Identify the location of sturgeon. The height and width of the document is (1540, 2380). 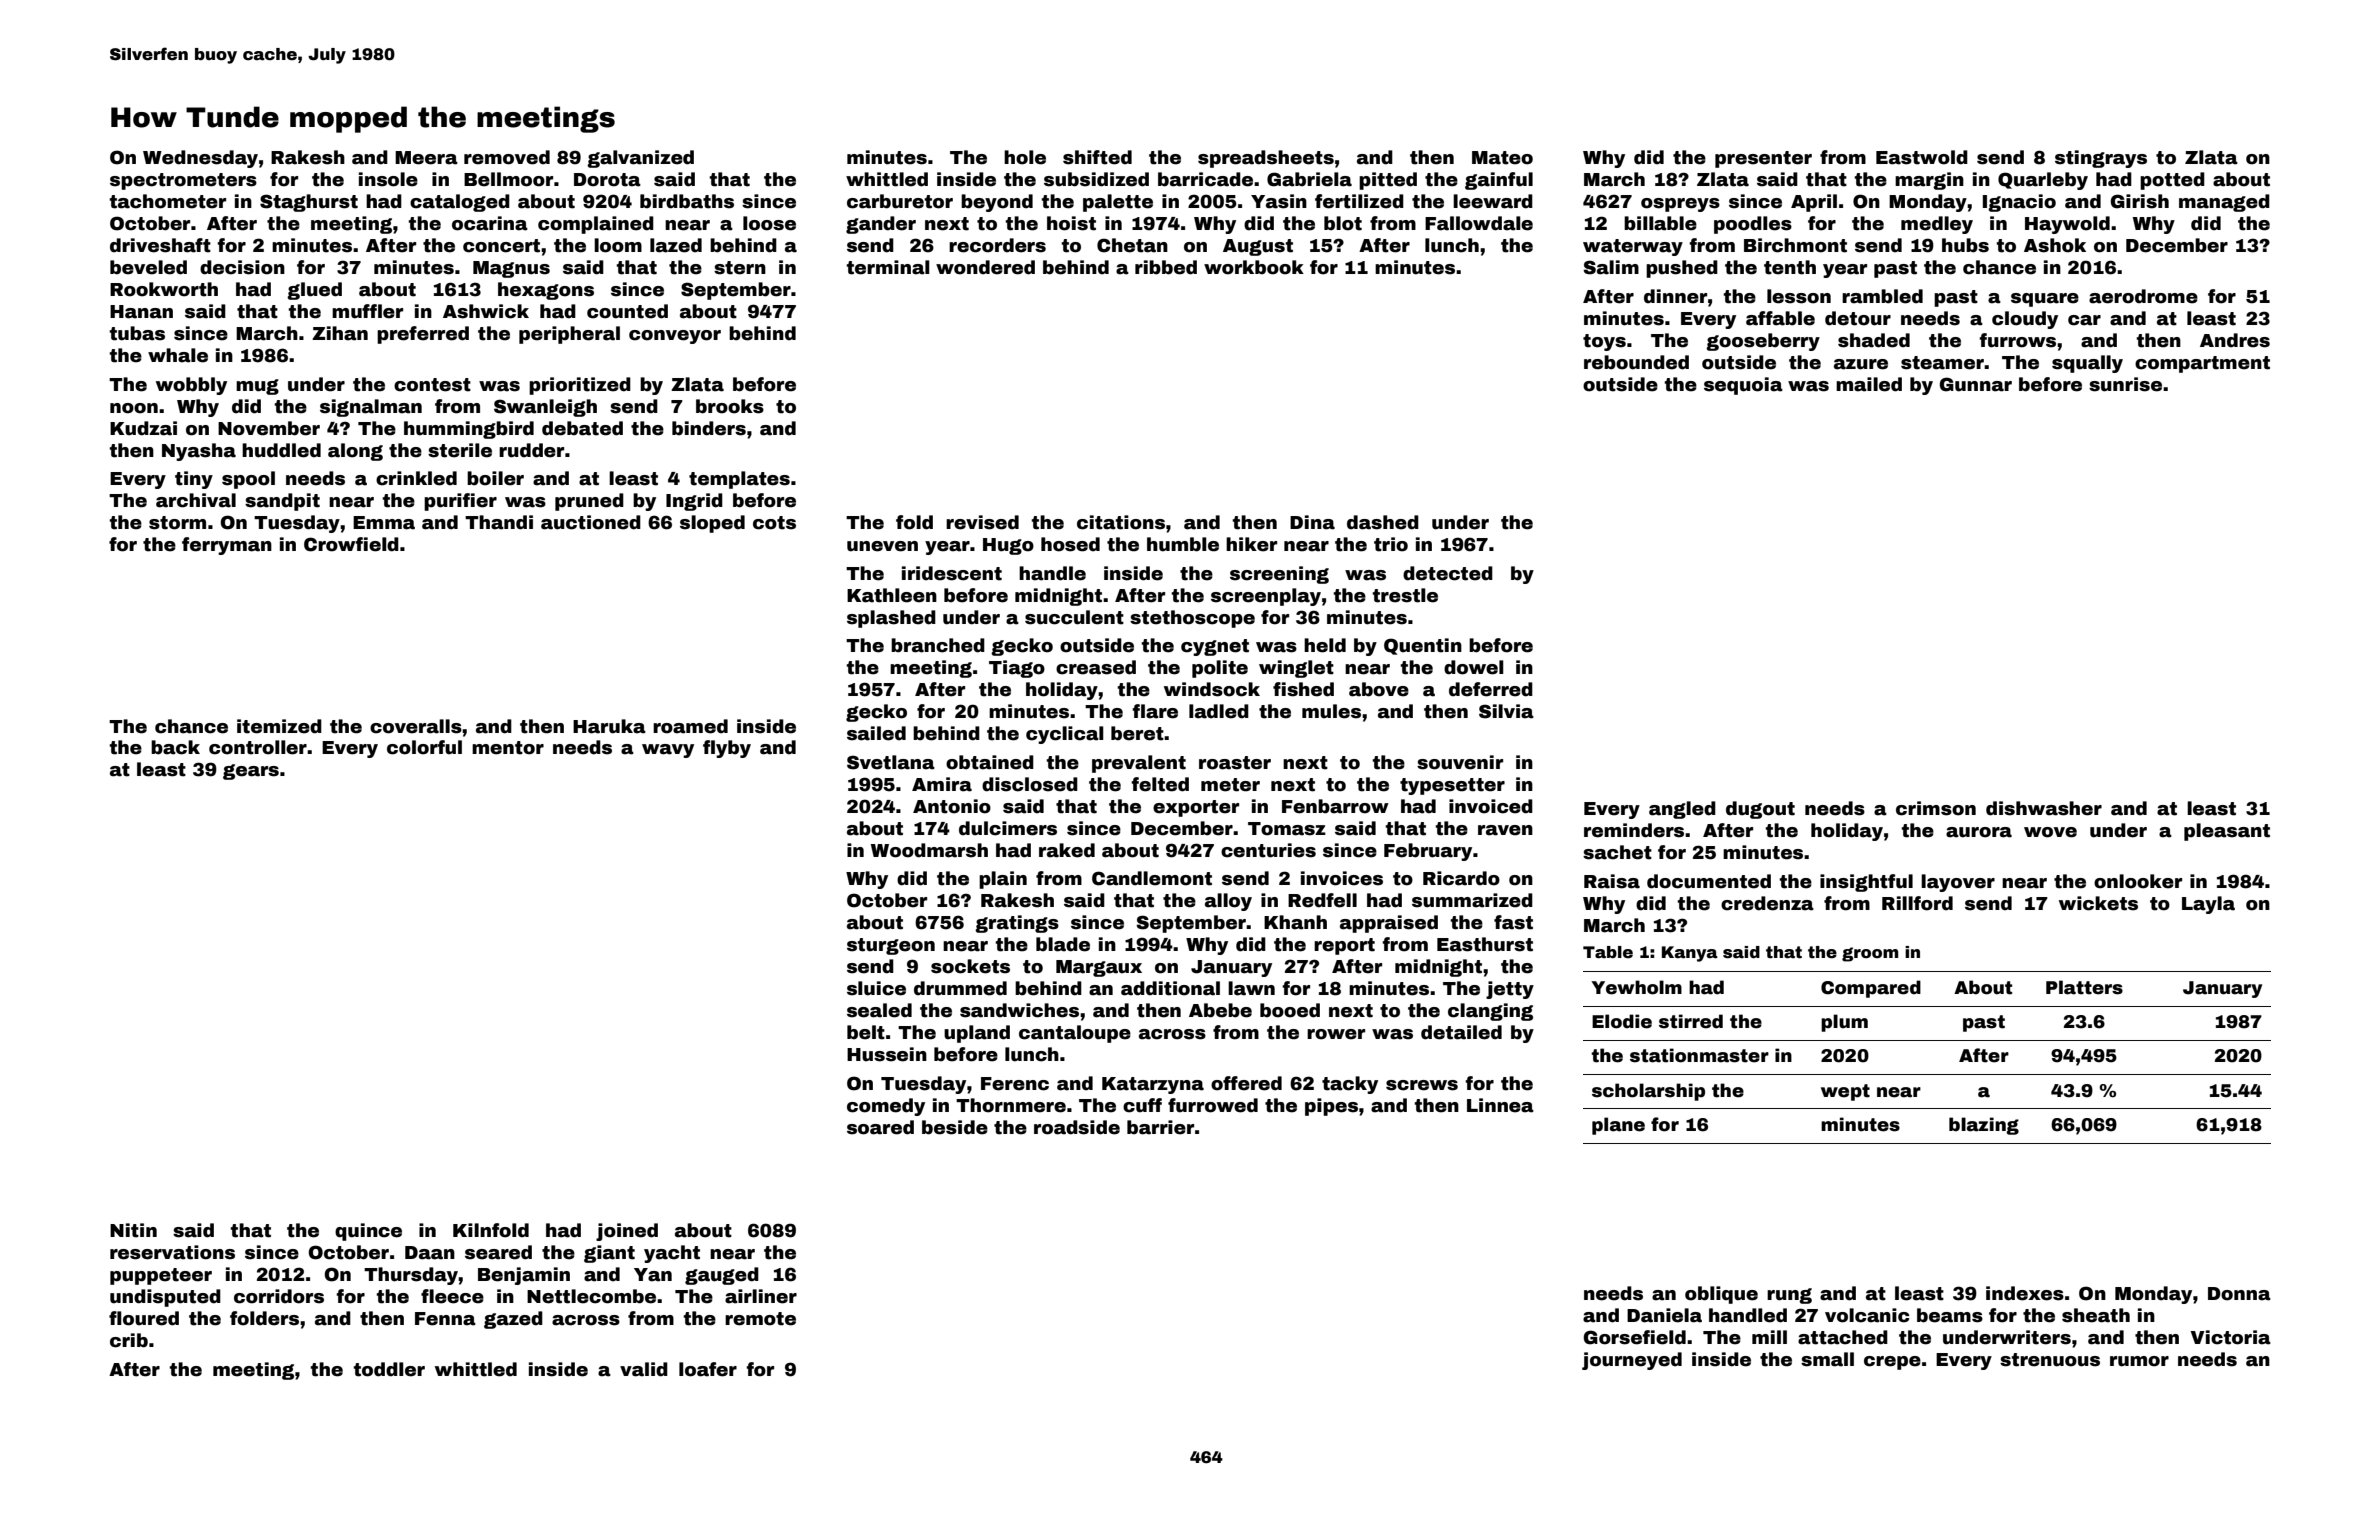
(891, 946).
